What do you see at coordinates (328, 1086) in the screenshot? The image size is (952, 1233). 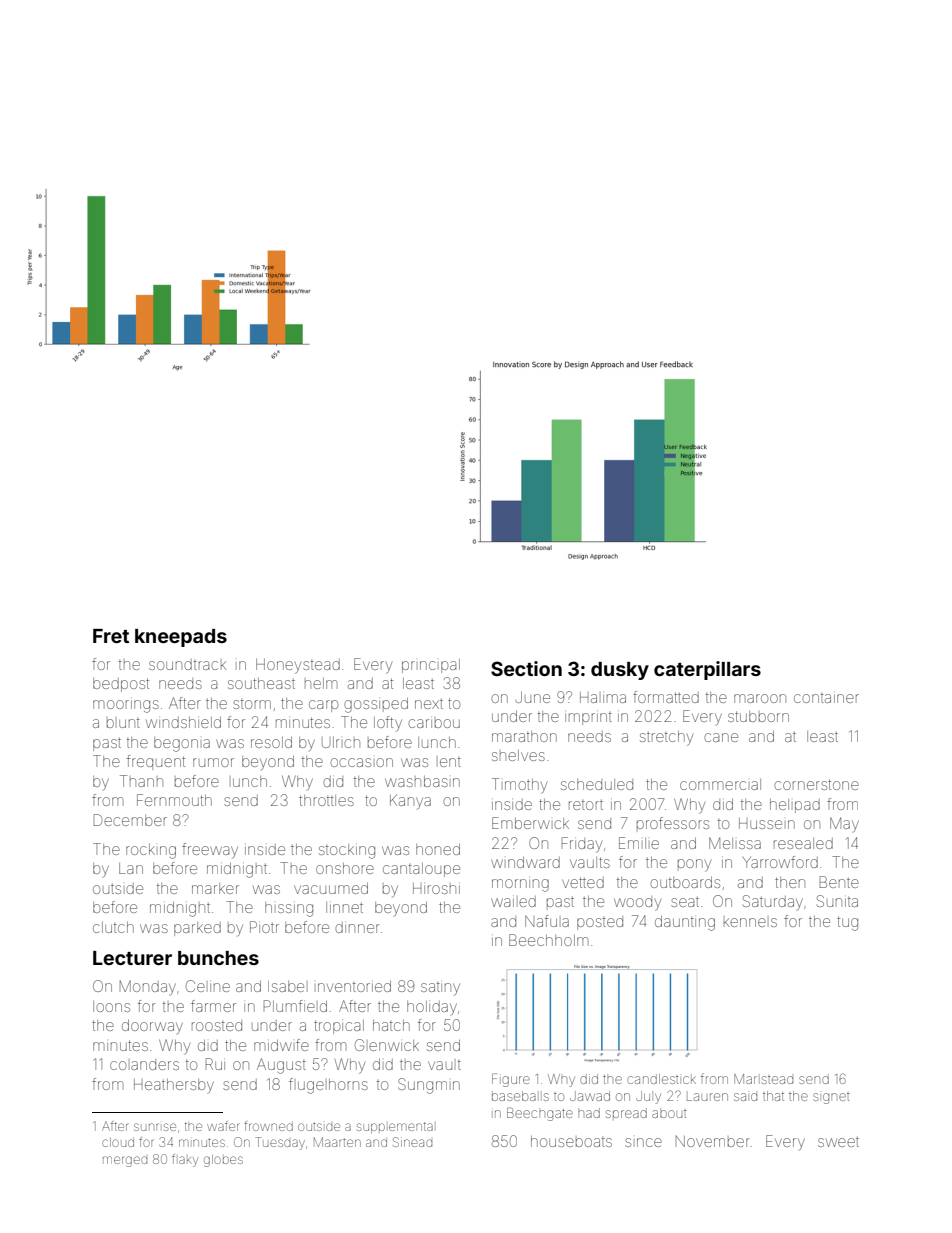 I see `flugelhorns` at bounding box center [328, 1086].
